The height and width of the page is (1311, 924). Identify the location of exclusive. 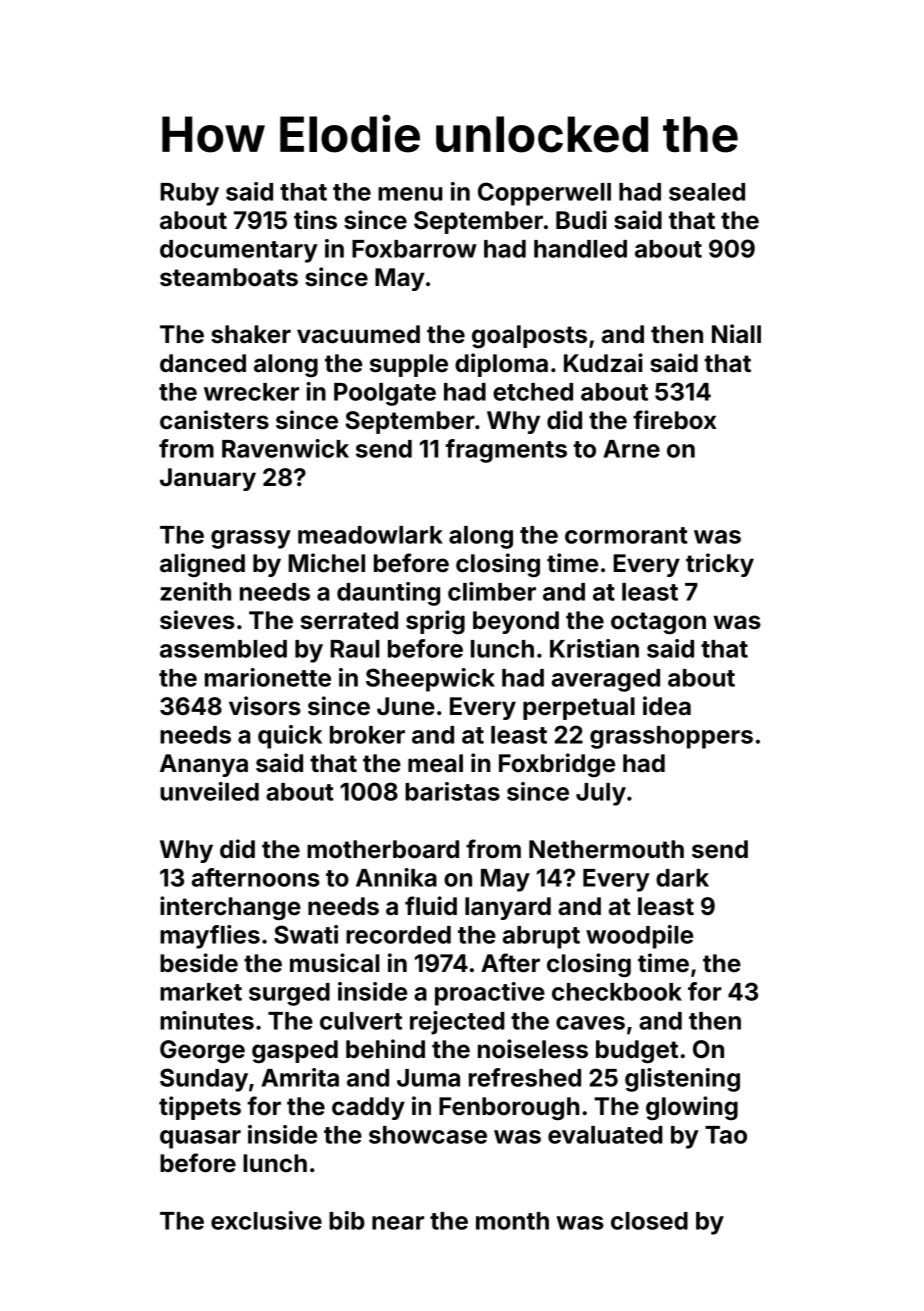
(266, 1220).
